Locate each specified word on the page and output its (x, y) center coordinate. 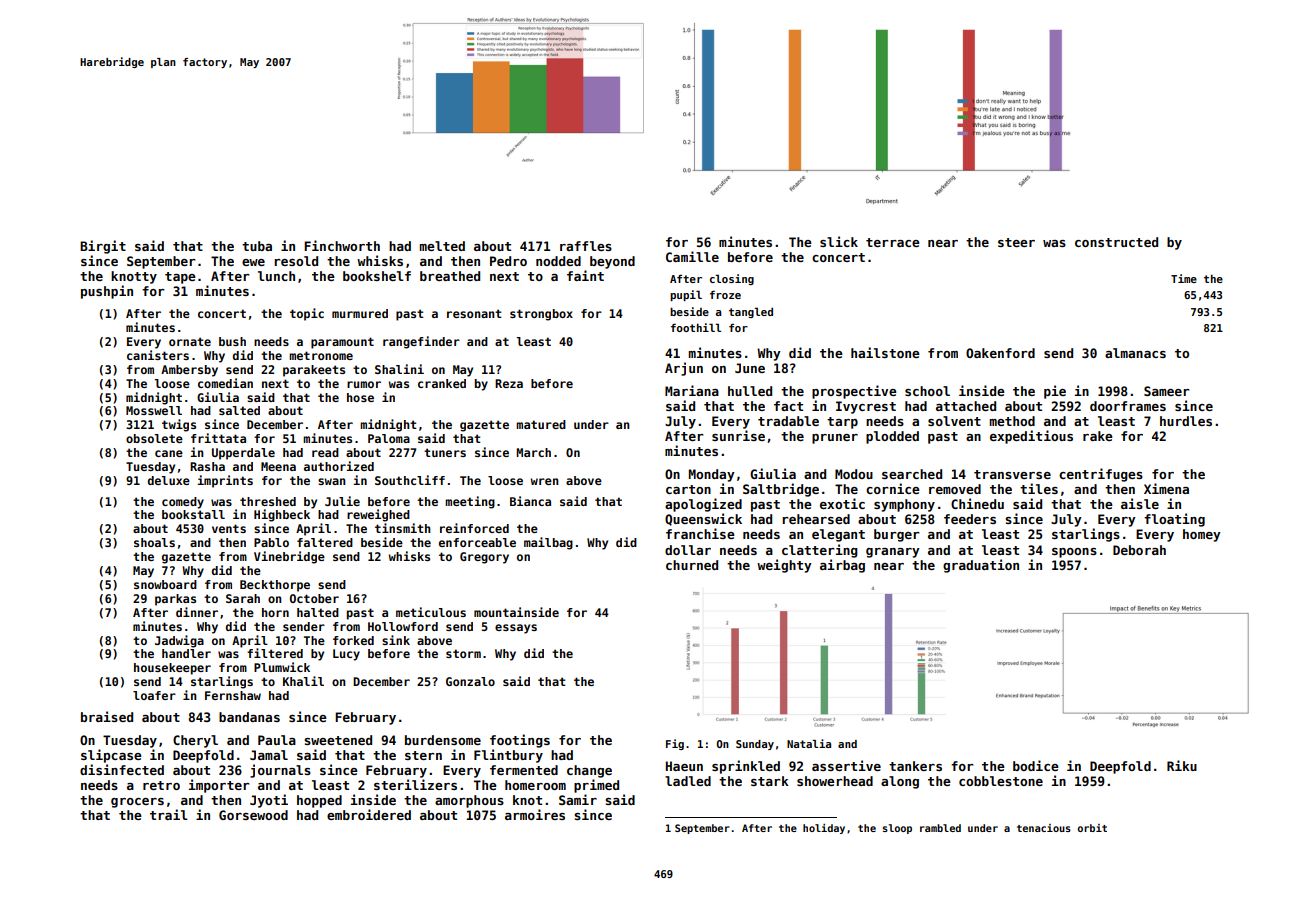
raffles (586, 246)
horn (275, 612)
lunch (276, 276)
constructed (1116, 242)
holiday (824, 829)
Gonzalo (470, 681)
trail (169, 814)
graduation (981, 566)
